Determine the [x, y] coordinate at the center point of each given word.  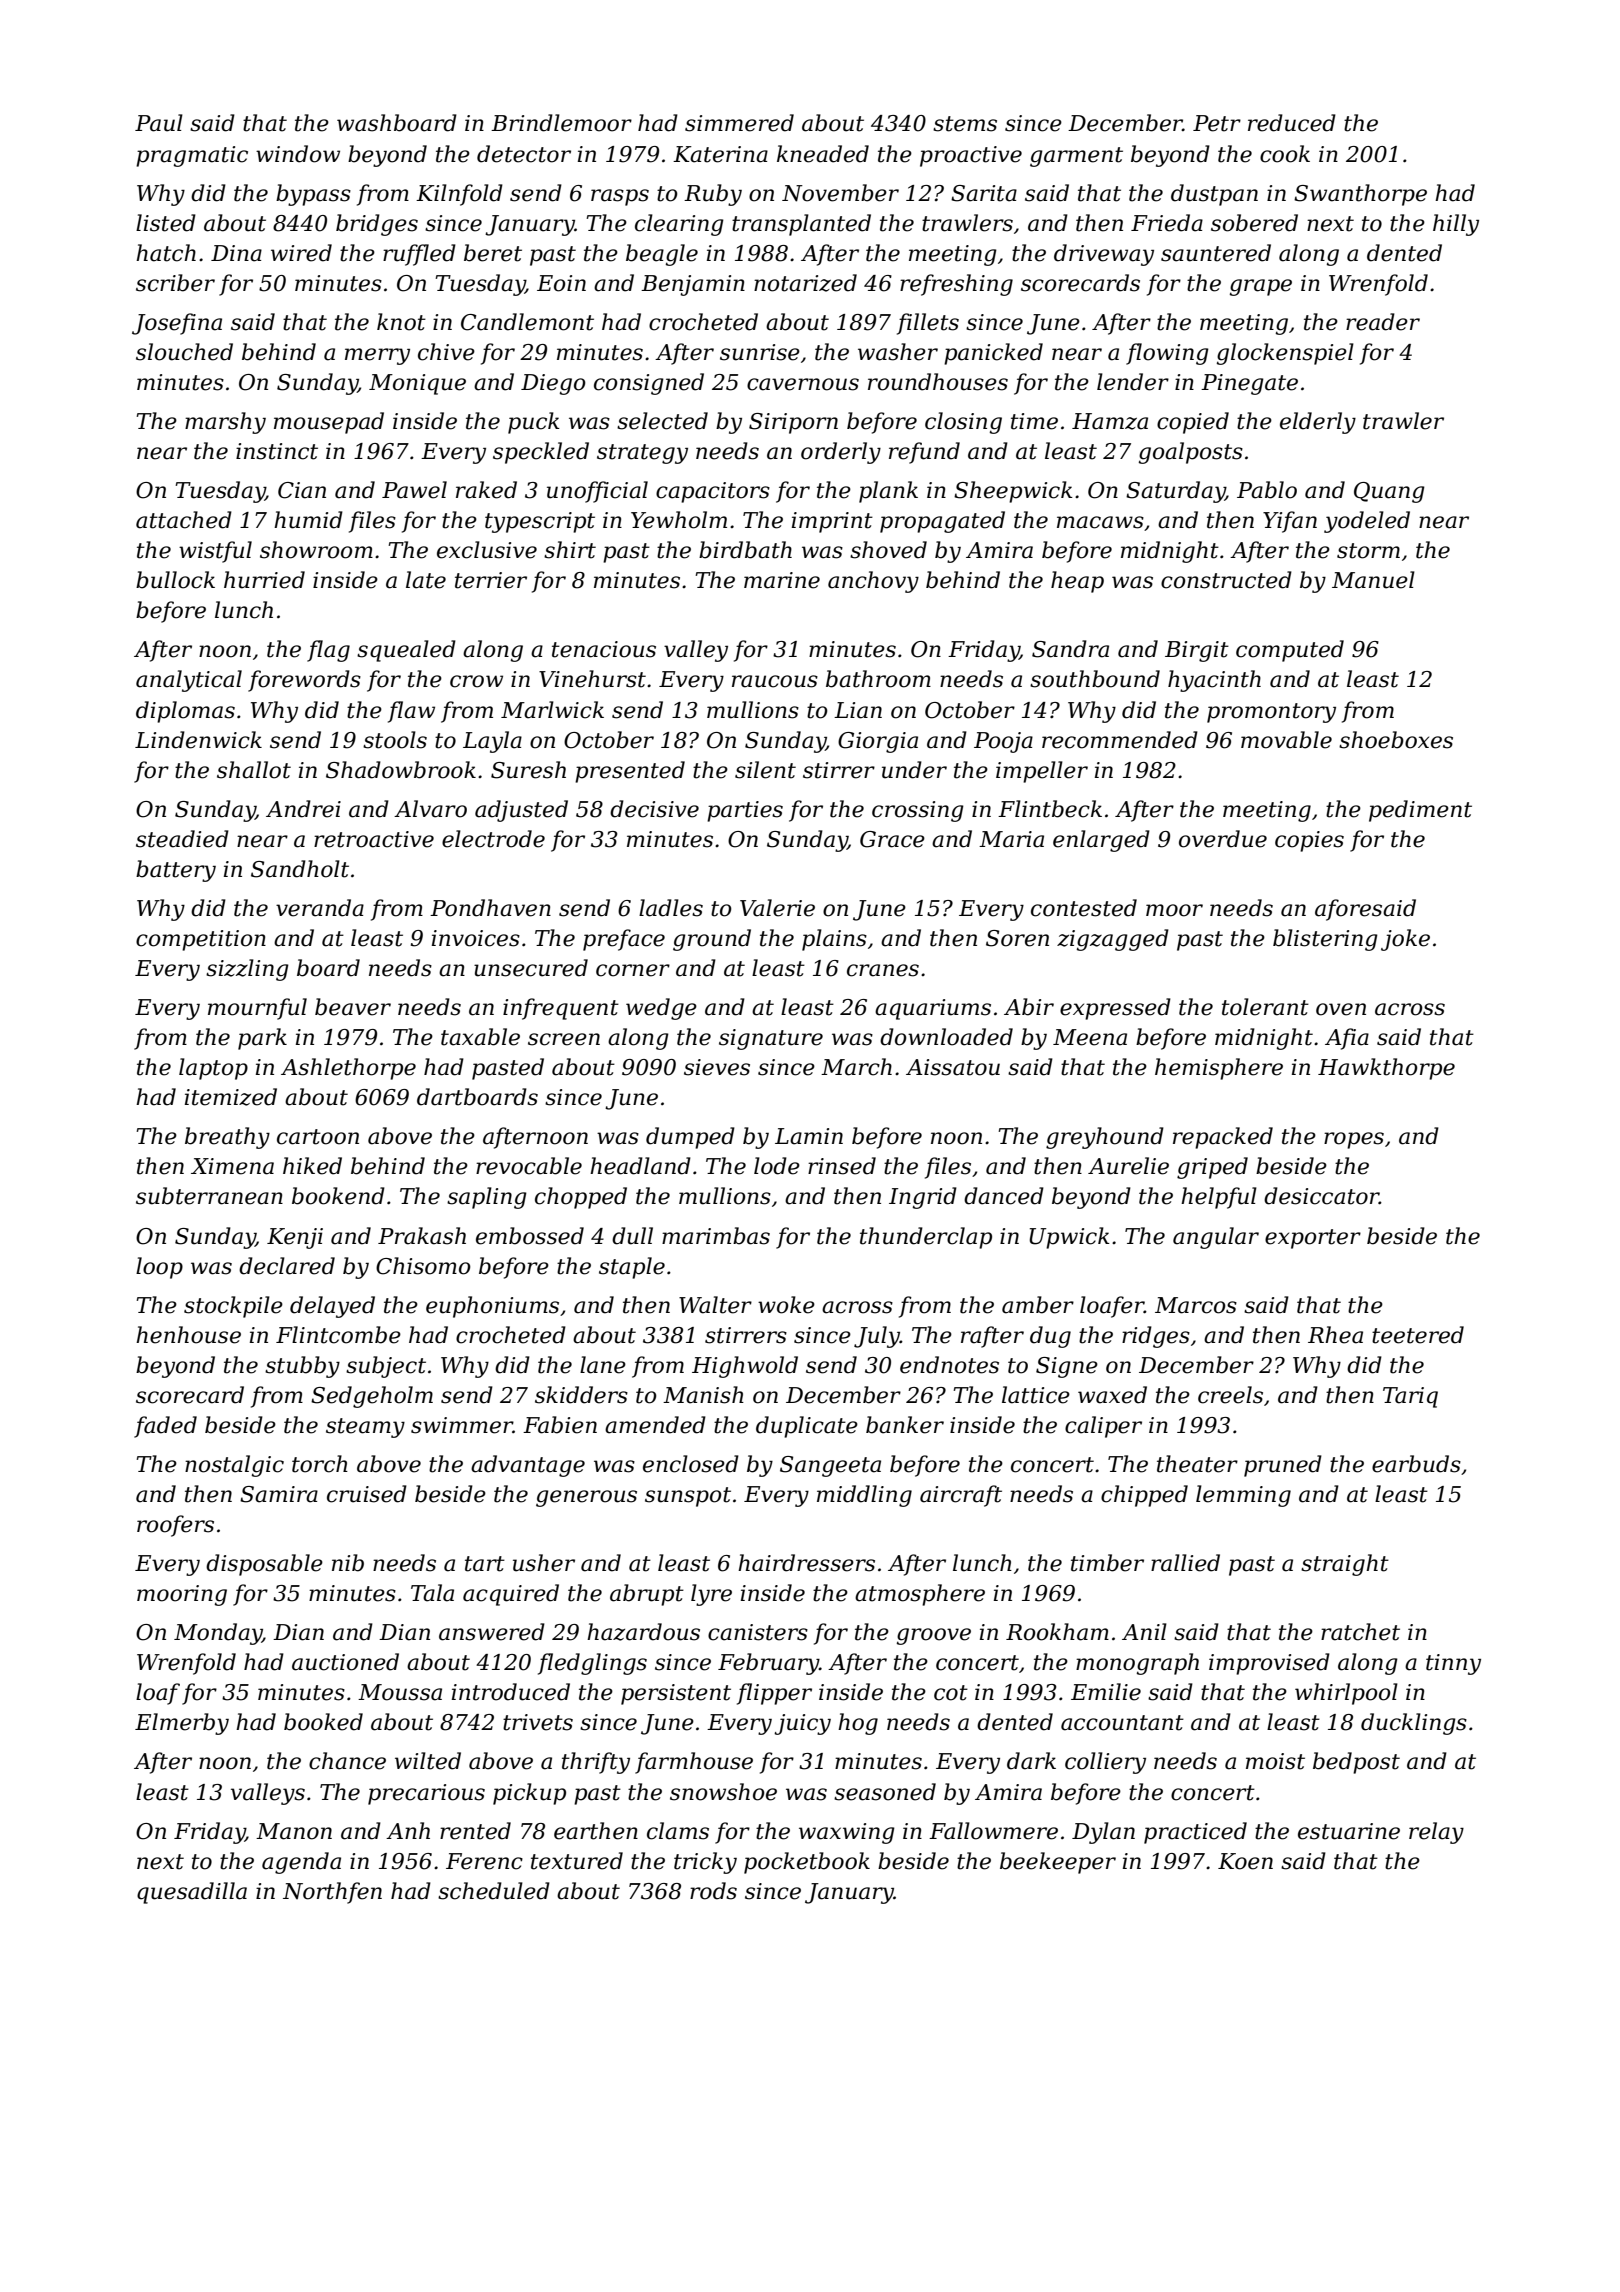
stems [965, 124]
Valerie [777, 908]
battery [176, 871]
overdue [1223, 839]
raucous [775, 681]
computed [1290, 651]
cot [951, 1693]
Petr [1217, 123]
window [298, 154]
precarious [426, 1794]
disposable [264, 1565]
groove [934, 1636]
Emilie [1106, 1692]
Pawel [414, 490]
